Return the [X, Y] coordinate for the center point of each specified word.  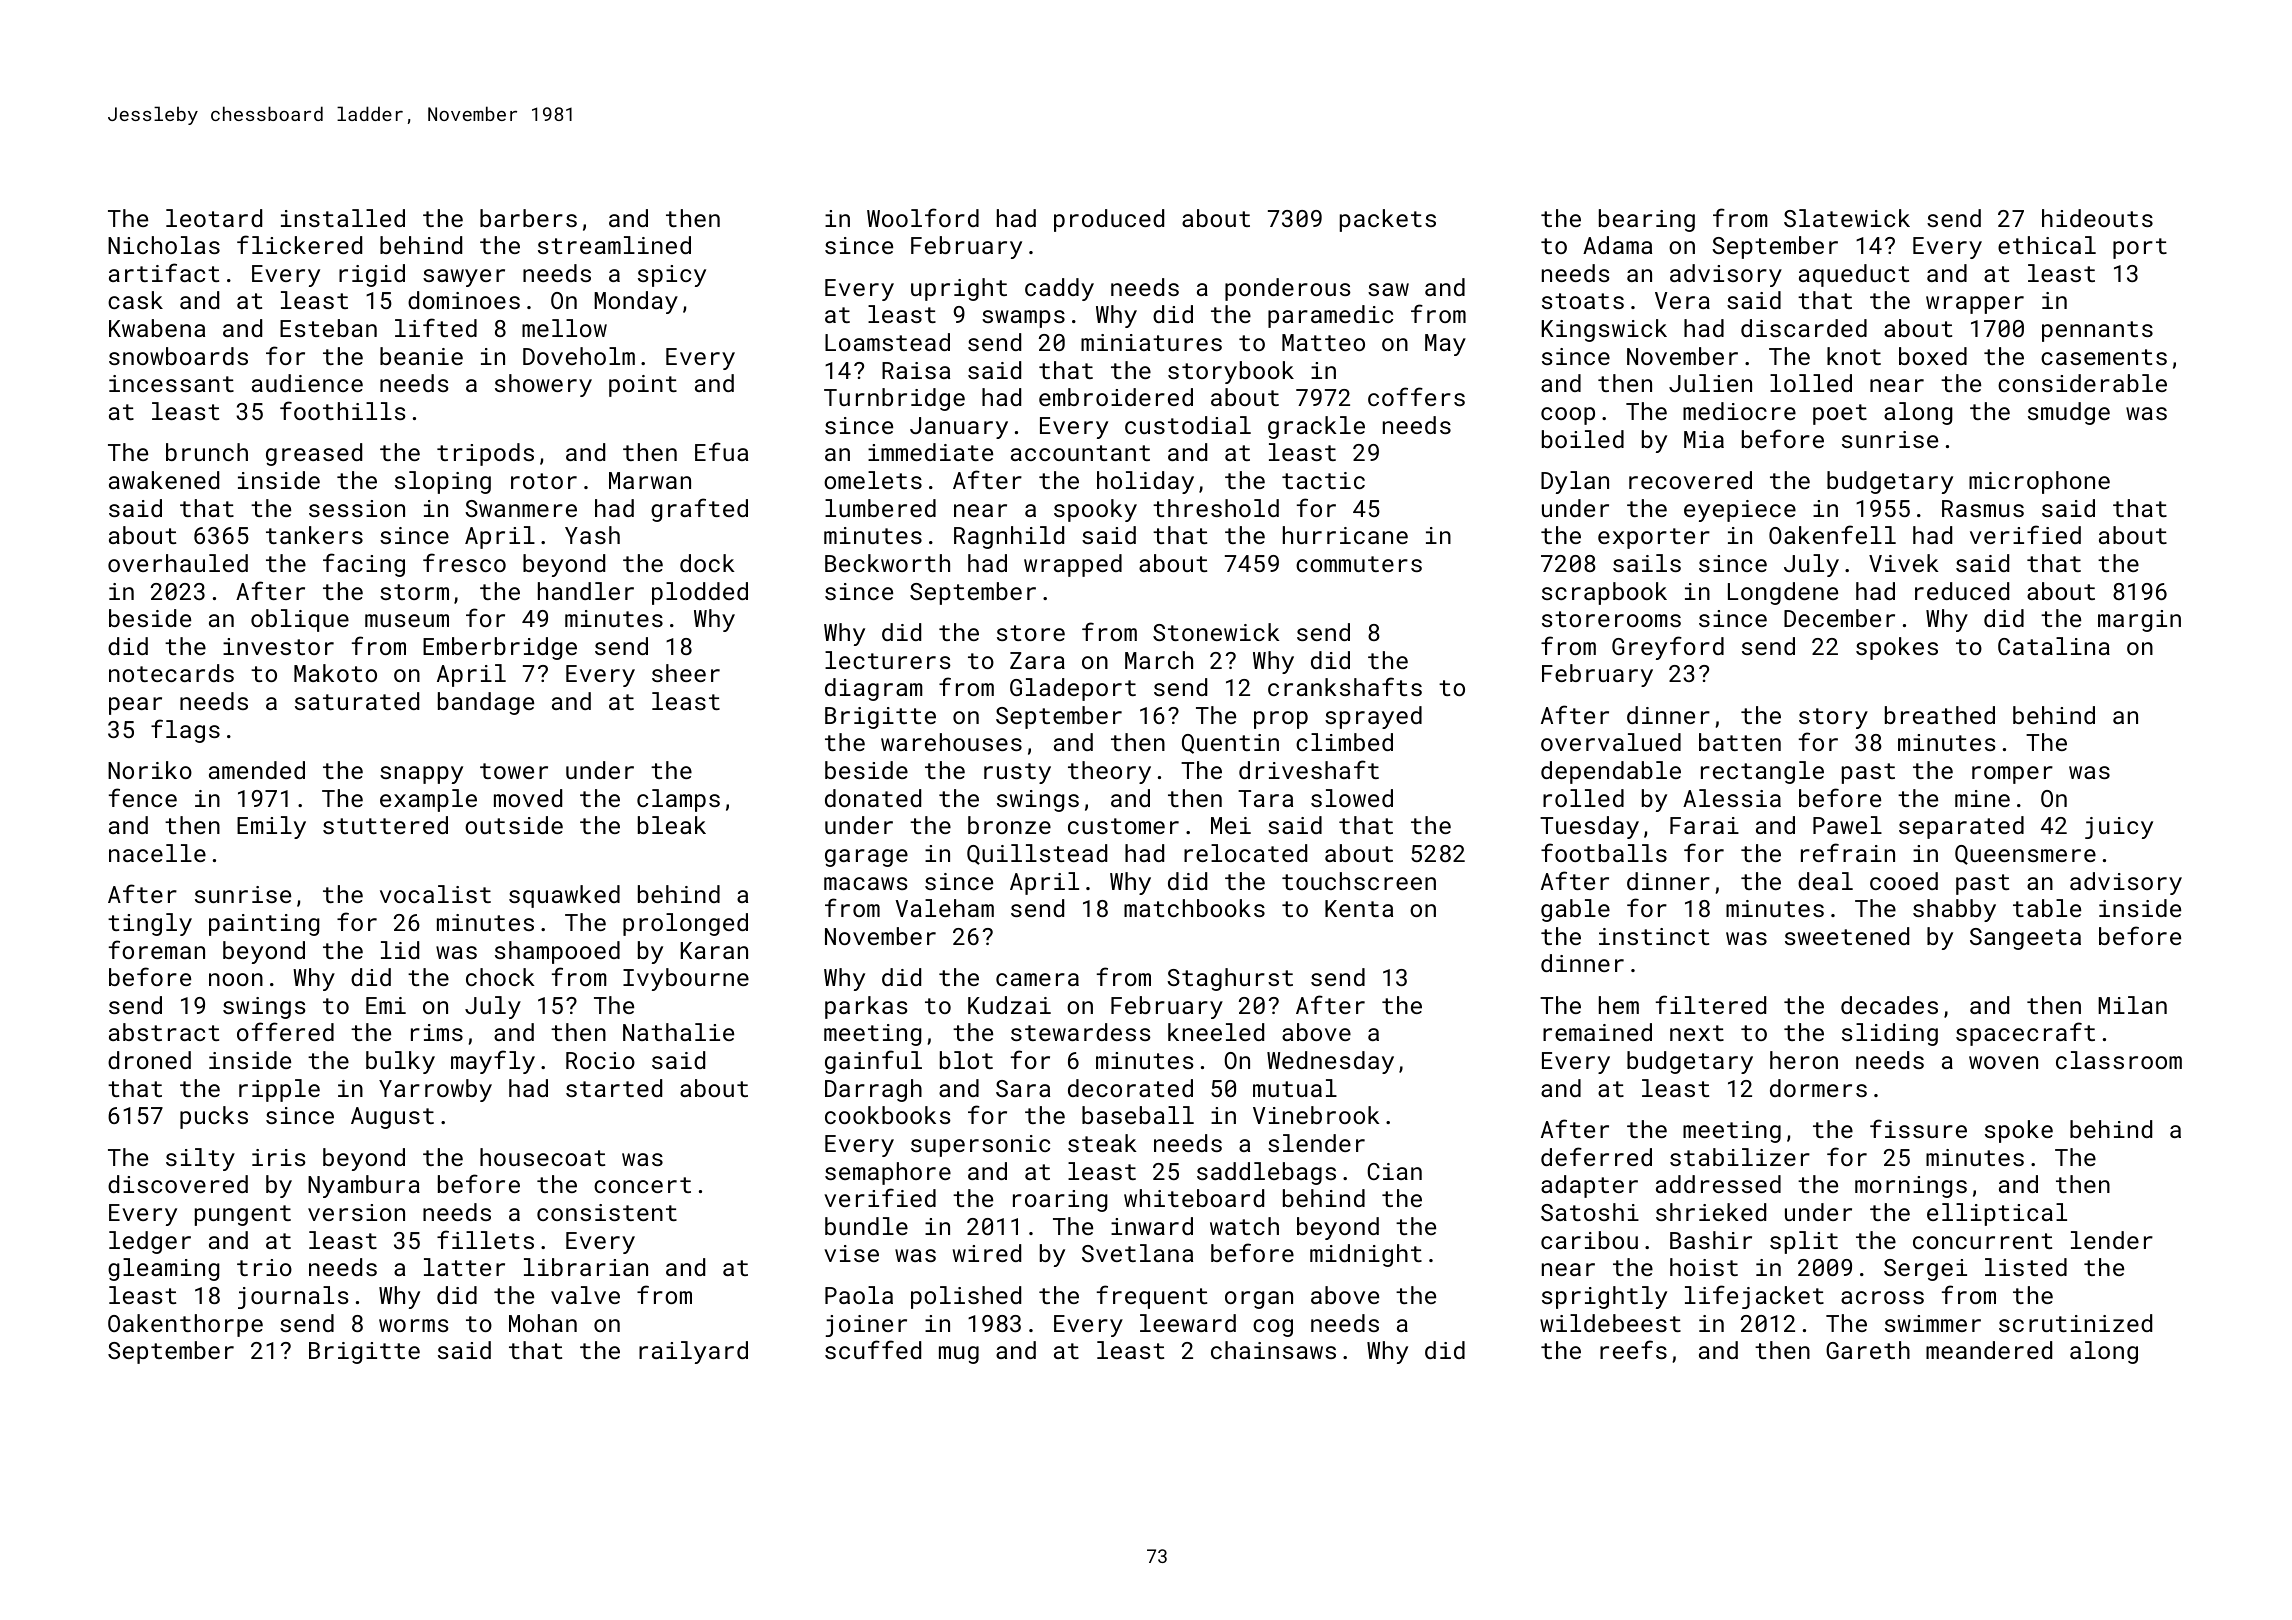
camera [1037, 979]
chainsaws [1273, 1350]
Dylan [1575, 482]
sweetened [1847, 936]
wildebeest [1610, 1323]
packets [1388, 220]
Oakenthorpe [185, 1325]
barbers [528, 218]
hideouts [2097, 218]
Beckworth [887, 563]
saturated [357, 701]
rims [437, 1032]
